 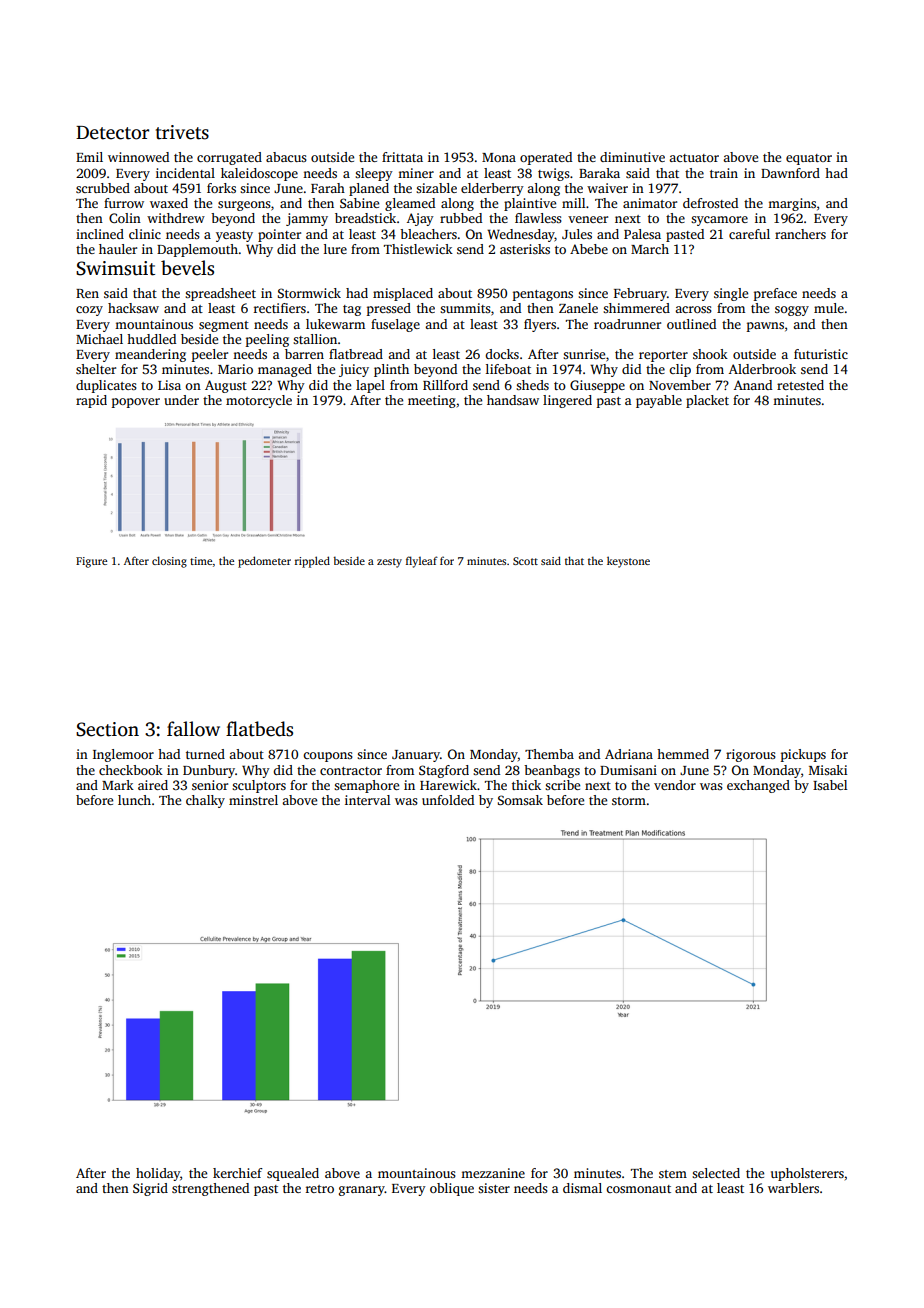 I want to click on unfolded, so click(x=448, y=800).
